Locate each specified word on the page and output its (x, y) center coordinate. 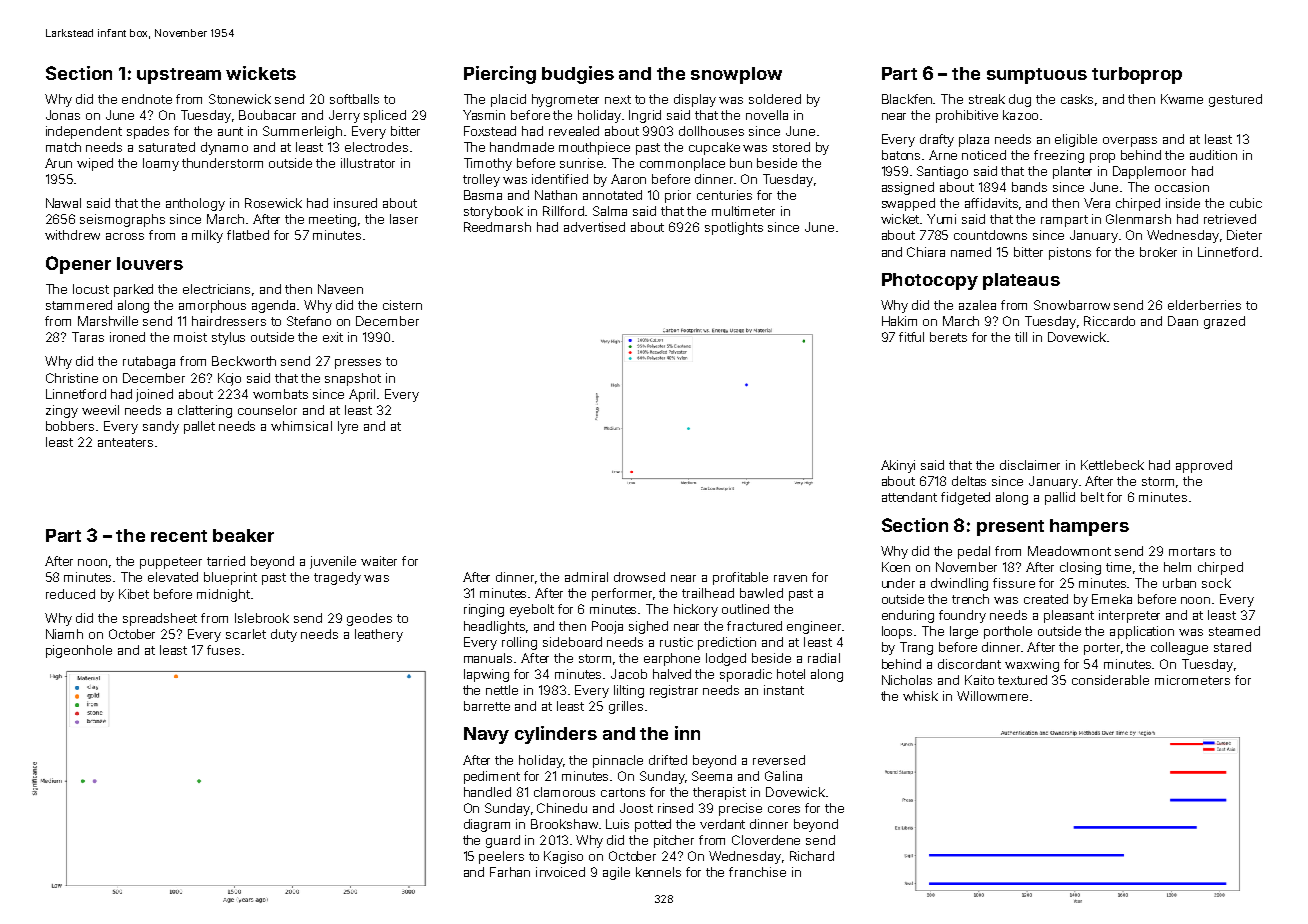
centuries (724, 195)
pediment (492, 777)
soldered (775, 99)
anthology (195, 204)
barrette (487, 706)
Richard (812, 856)
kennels (658, 872)
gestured (1235, 100)
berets (948, 337)
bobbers (70, 426)
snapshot (353, 379)
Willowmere (992, 696)
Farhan (510, 872)
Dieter (1244, 235)
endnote (147, 99)
